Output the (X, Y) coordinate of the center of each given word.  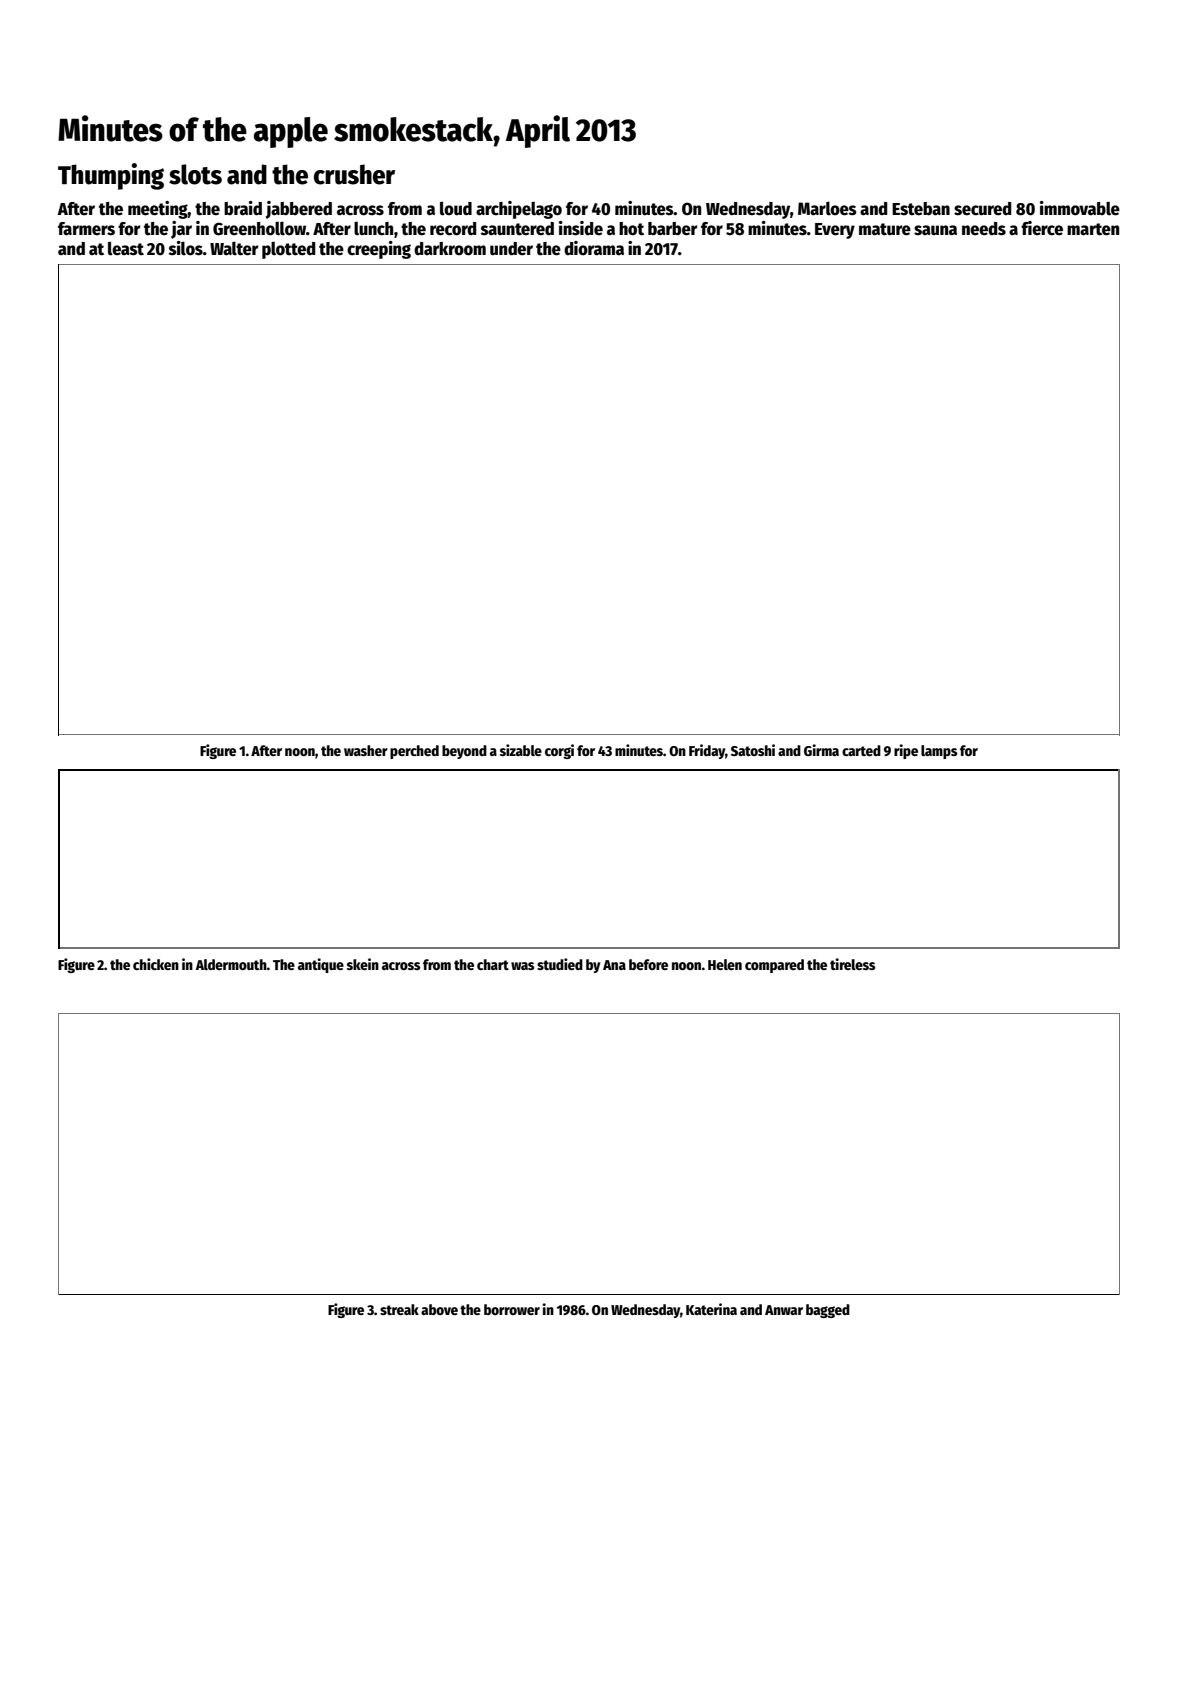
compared (774, 966)
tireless (852, 964)
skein (363, 964)
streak (399, 1309)
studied (560, 964)
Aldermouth (231, 964)
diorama (594, 248)
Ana (614, 965)
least (126, 248)
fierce (1042, 228)
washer (366, 750)
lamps (939, 752)
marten (1093, 229)
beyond (464, 752)
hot (631, 229)
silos (186, 248)
